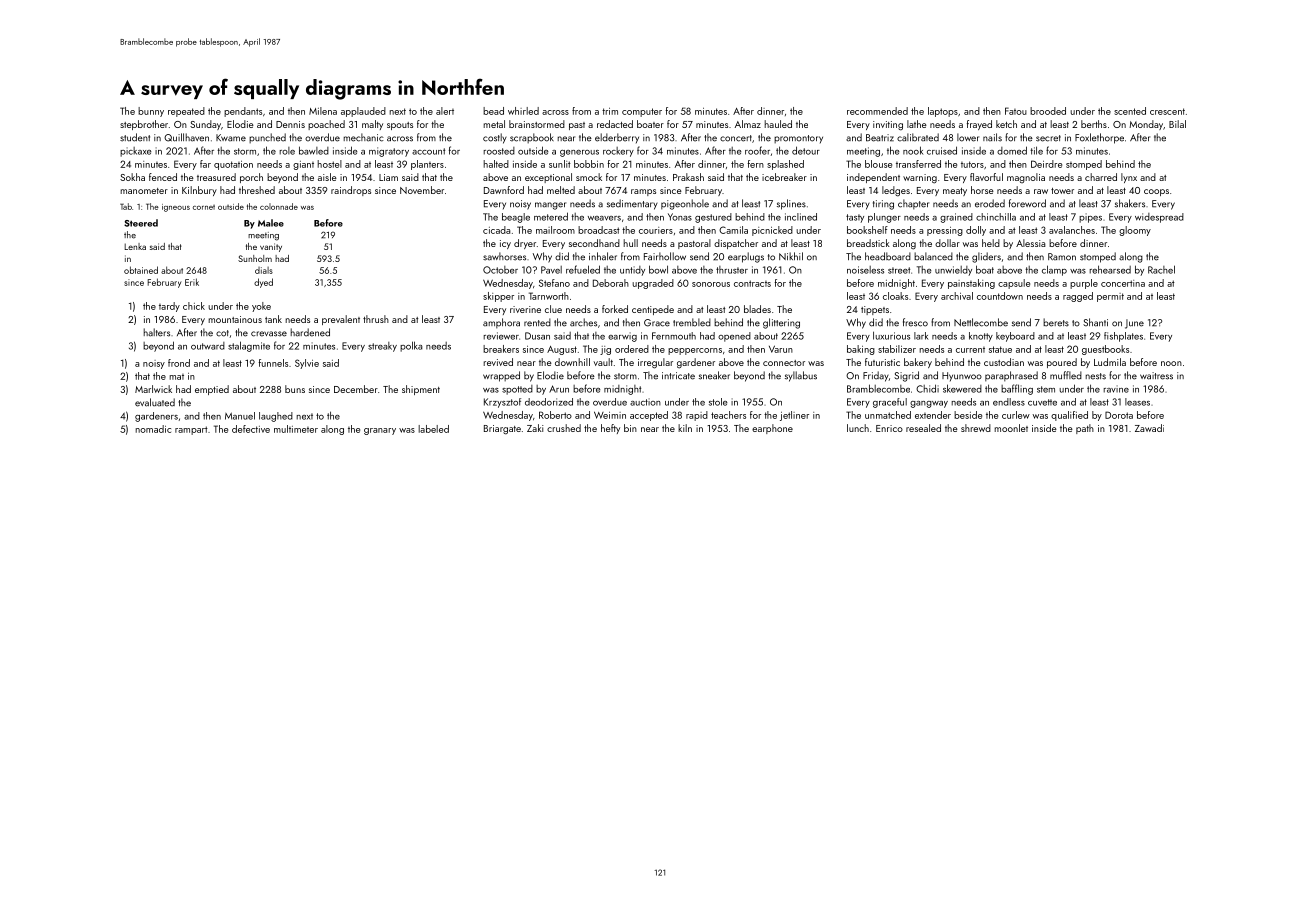 This image has height=924, width=1308. Describe the element at coordinates (610, 429) in the image. I see `hefty` at that location.
